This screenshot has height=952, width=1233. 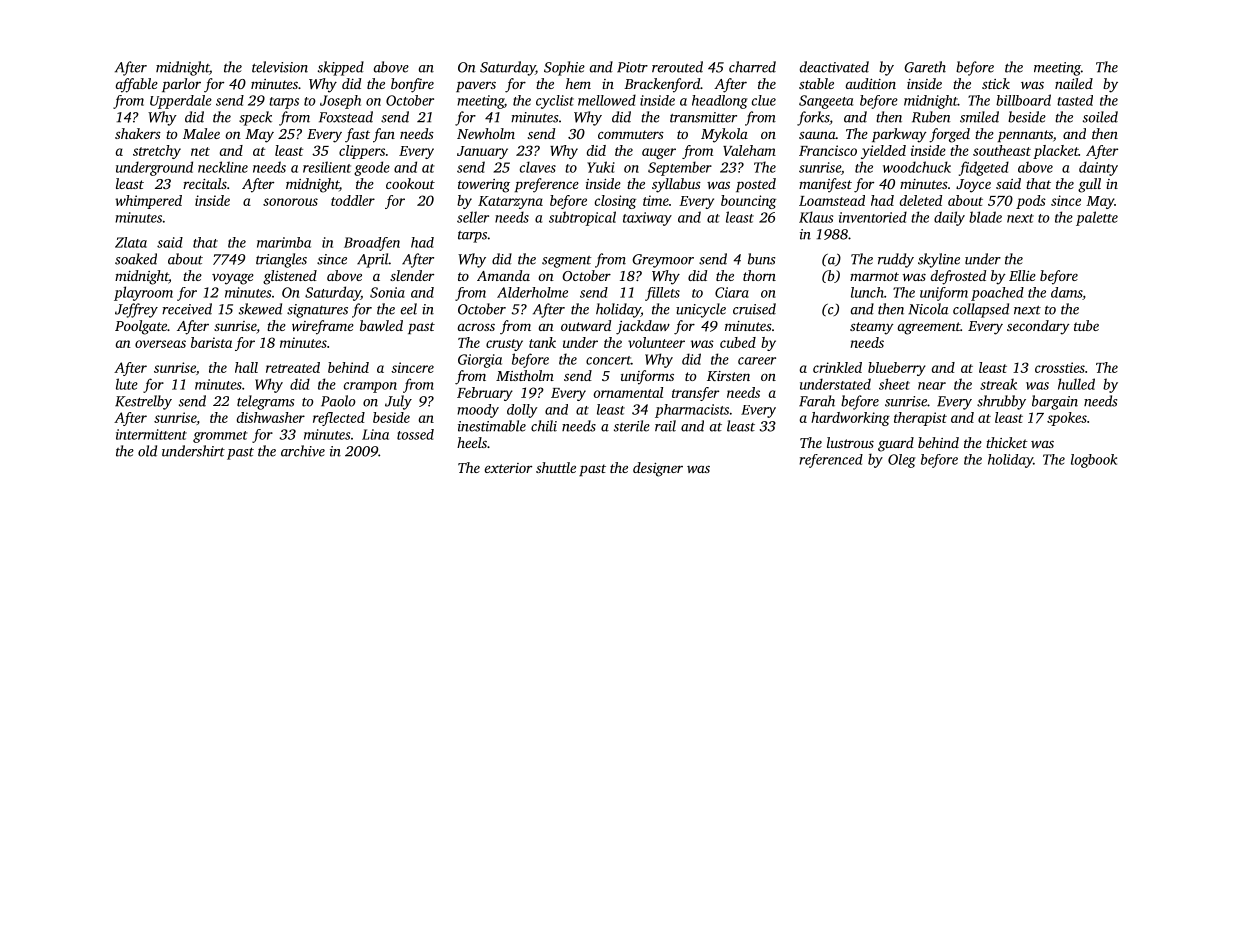 What do you see at coordinates (752, 67) in the screenshot?
I see `charred` at bounding box center [752, 67].
